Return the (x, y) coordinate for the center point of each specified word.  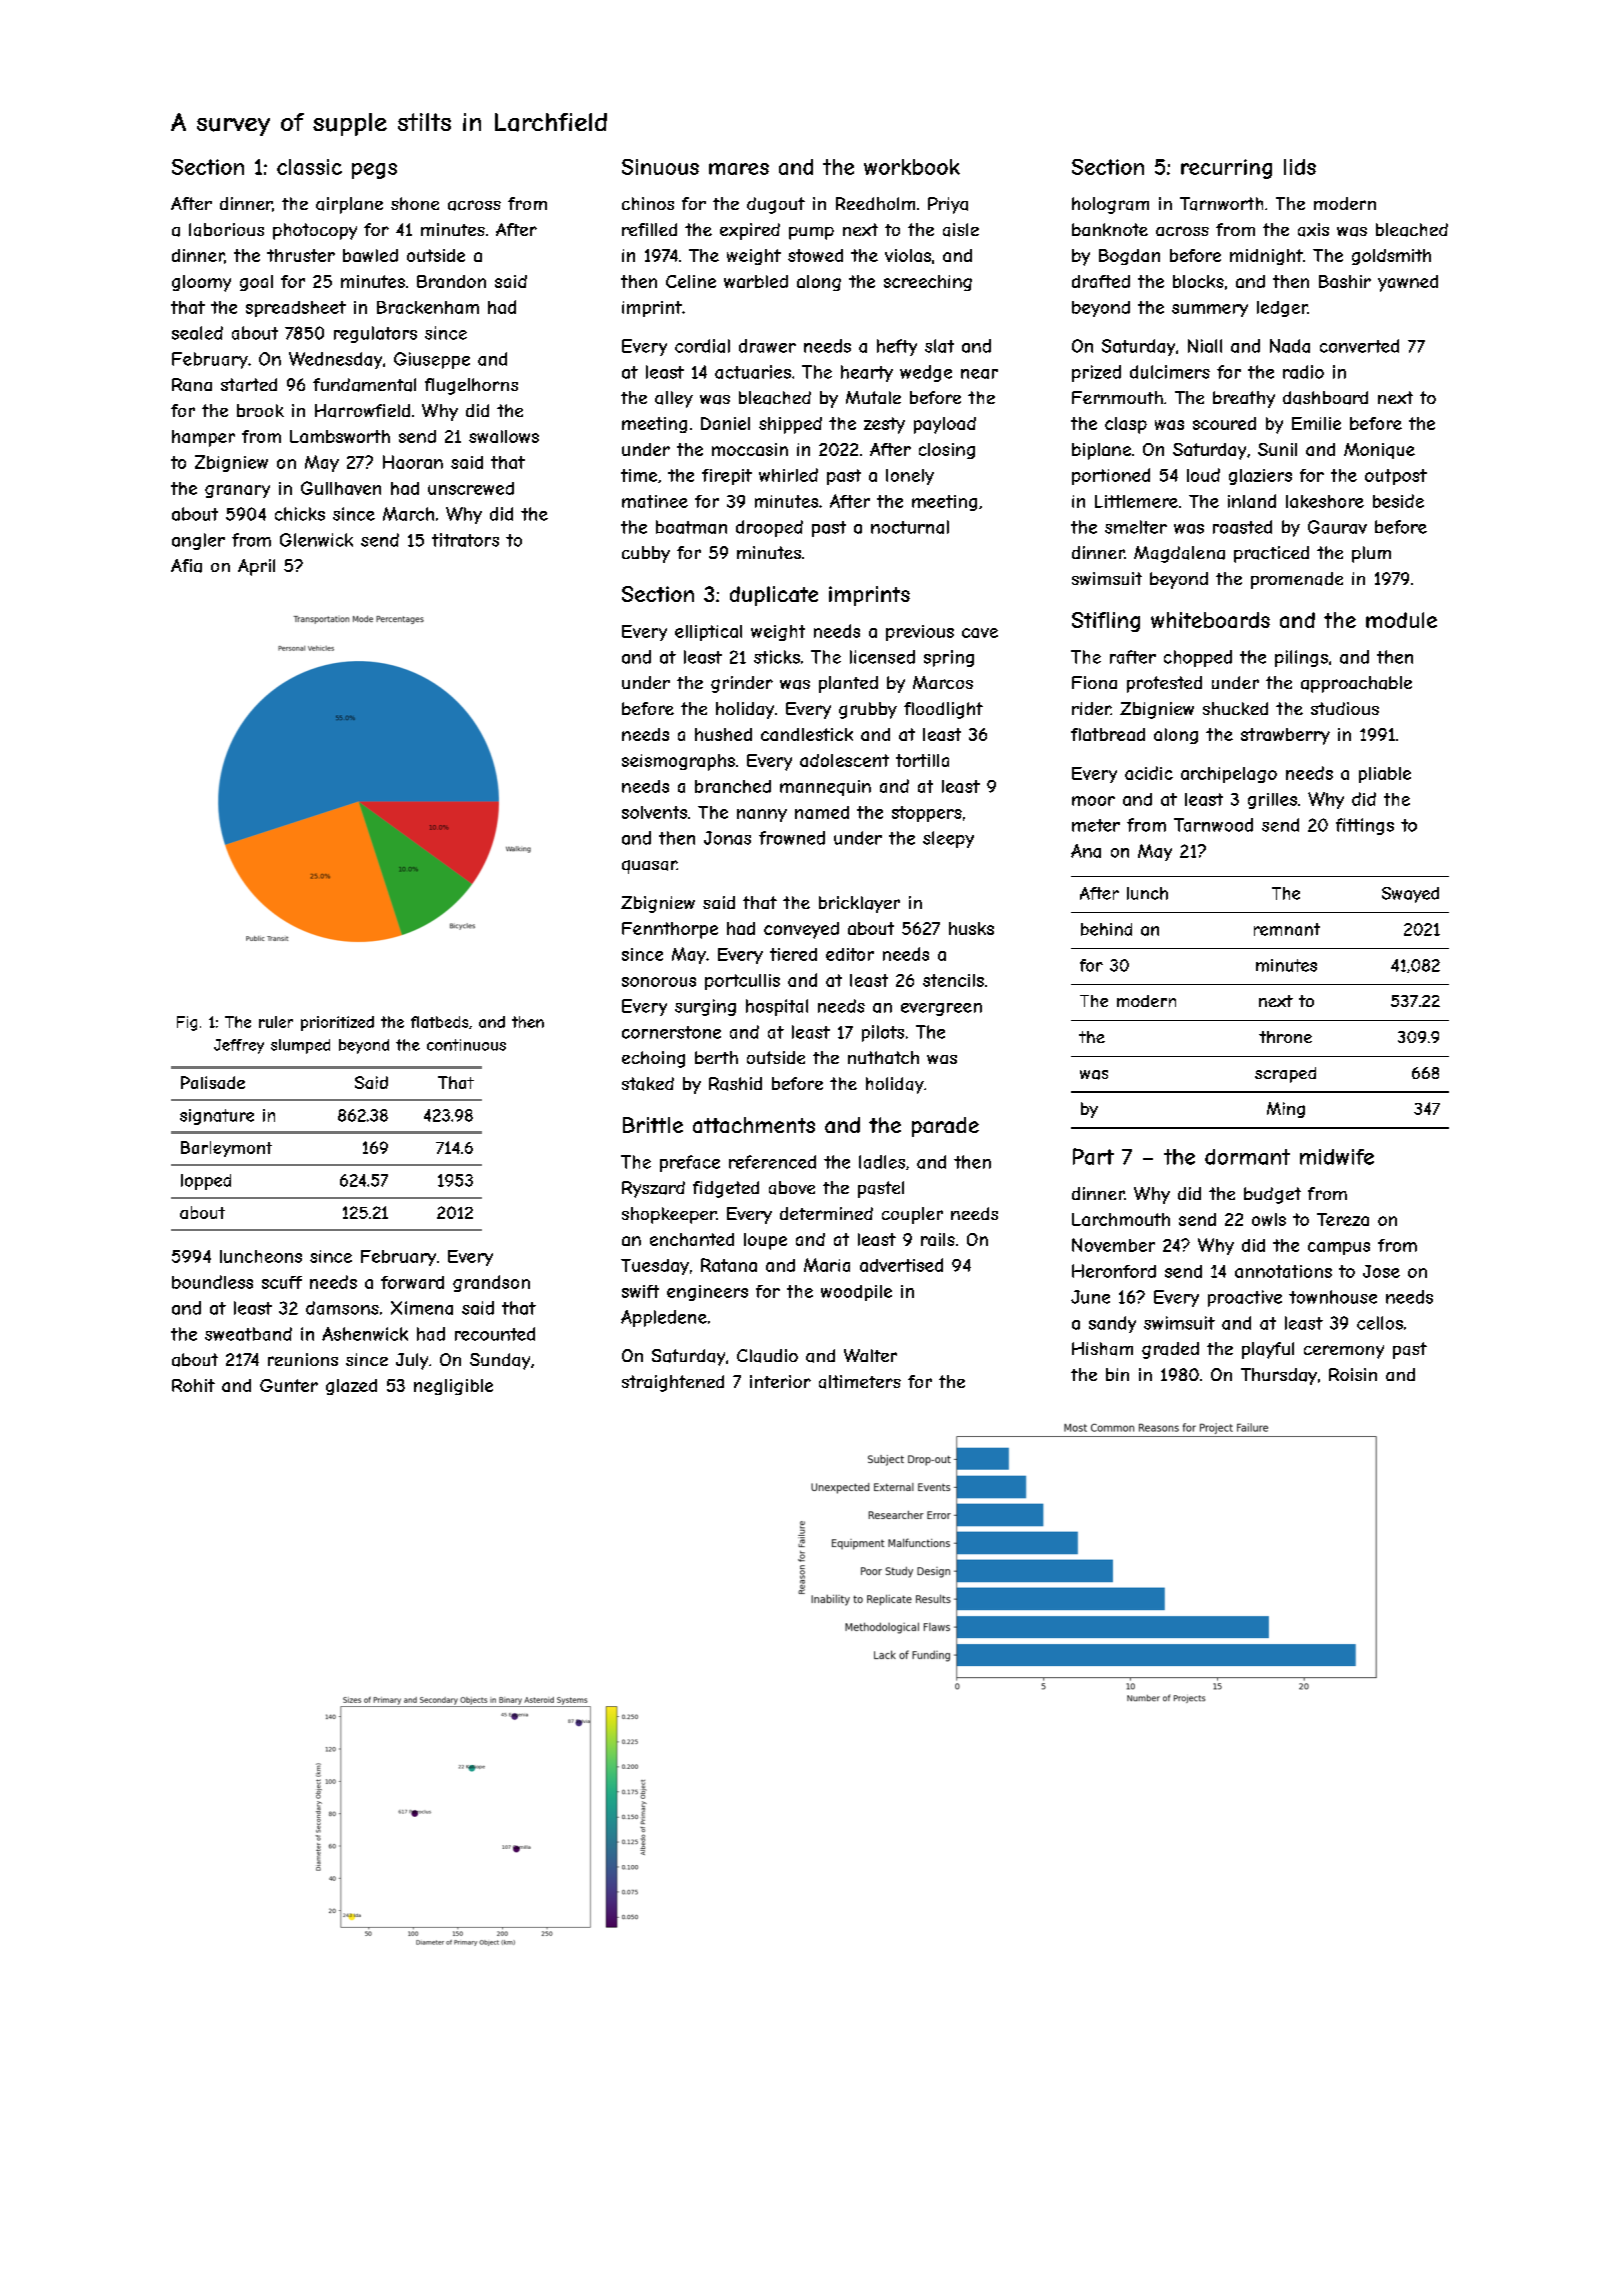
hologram (1110, 205)
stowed (815, 255)
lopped (206, 1182)
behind (1106, 929)
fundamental (364, 385)
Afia (186, 566)
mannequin (825, 788)
